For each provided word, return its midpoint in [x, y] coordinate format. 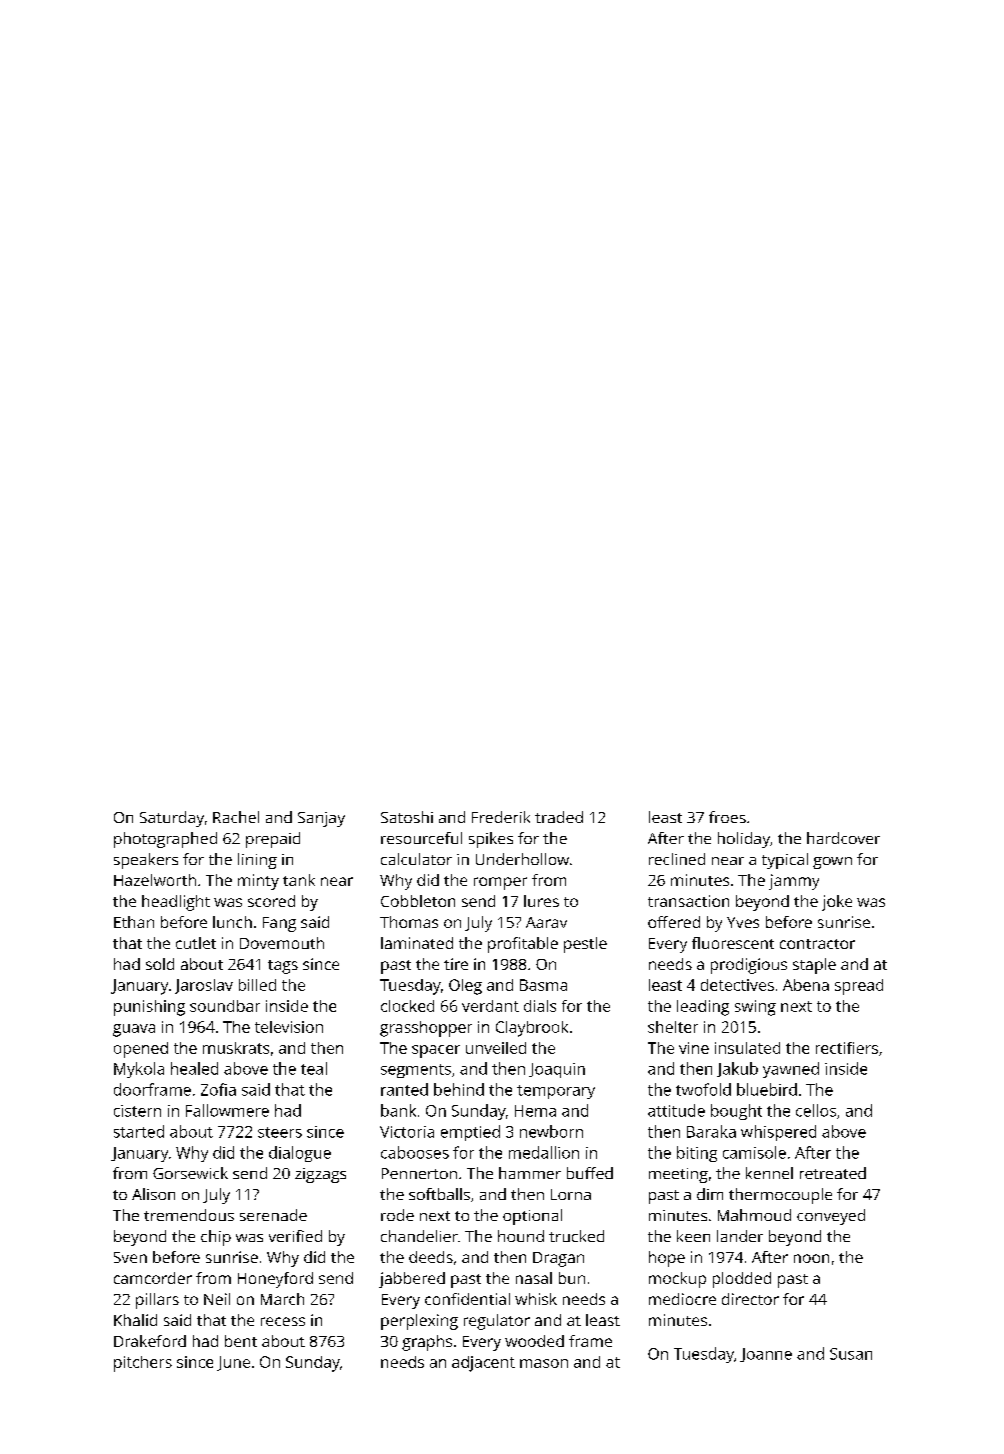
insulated [747, 1048]
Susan [851, 1354]
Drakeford [150, 1341]
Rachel [236, 817]
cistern [137, 1111]
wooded [534, 1341]
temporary [556, 1092]
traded [559, 817]
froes [727, 817]
